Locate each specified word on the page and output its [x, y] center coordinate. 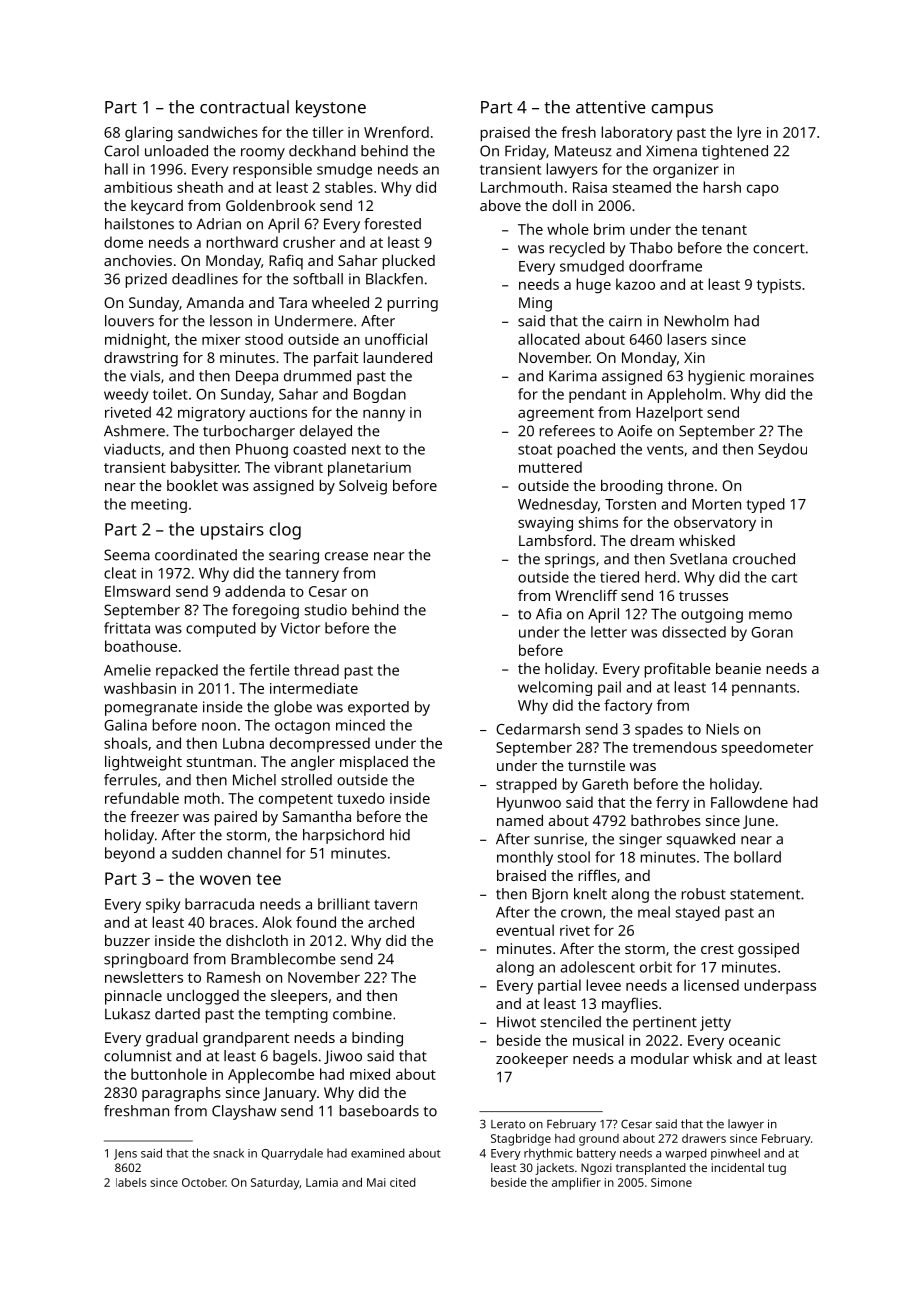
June [758, 822]
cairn [625, 321]
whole [568, 229]
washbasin [140, 688]
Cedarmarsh [538, 729]
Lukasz [127, 1014]
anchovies [138, 260]
